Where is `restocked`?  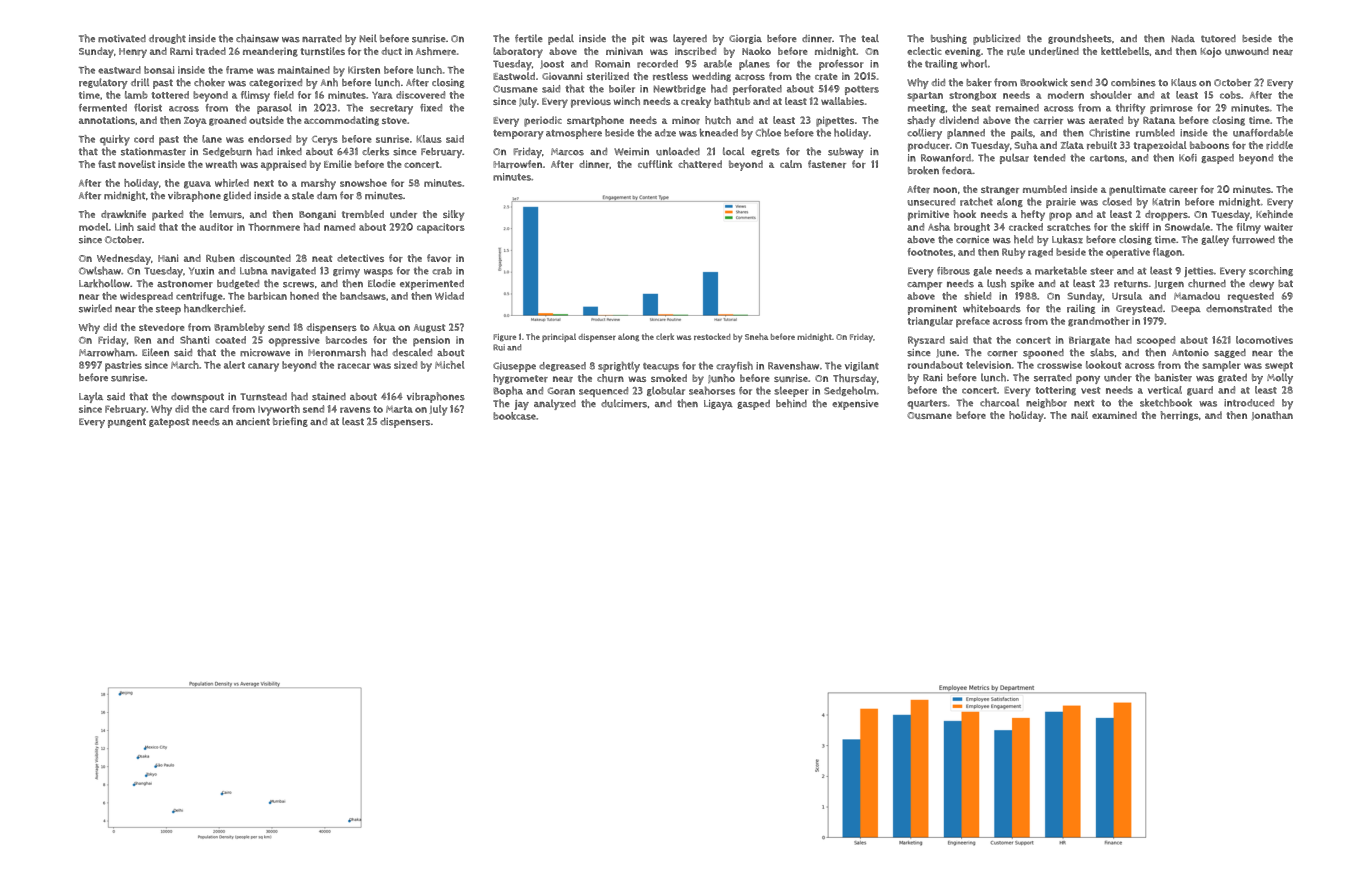
restocked is located at coordinates (712, 336).
